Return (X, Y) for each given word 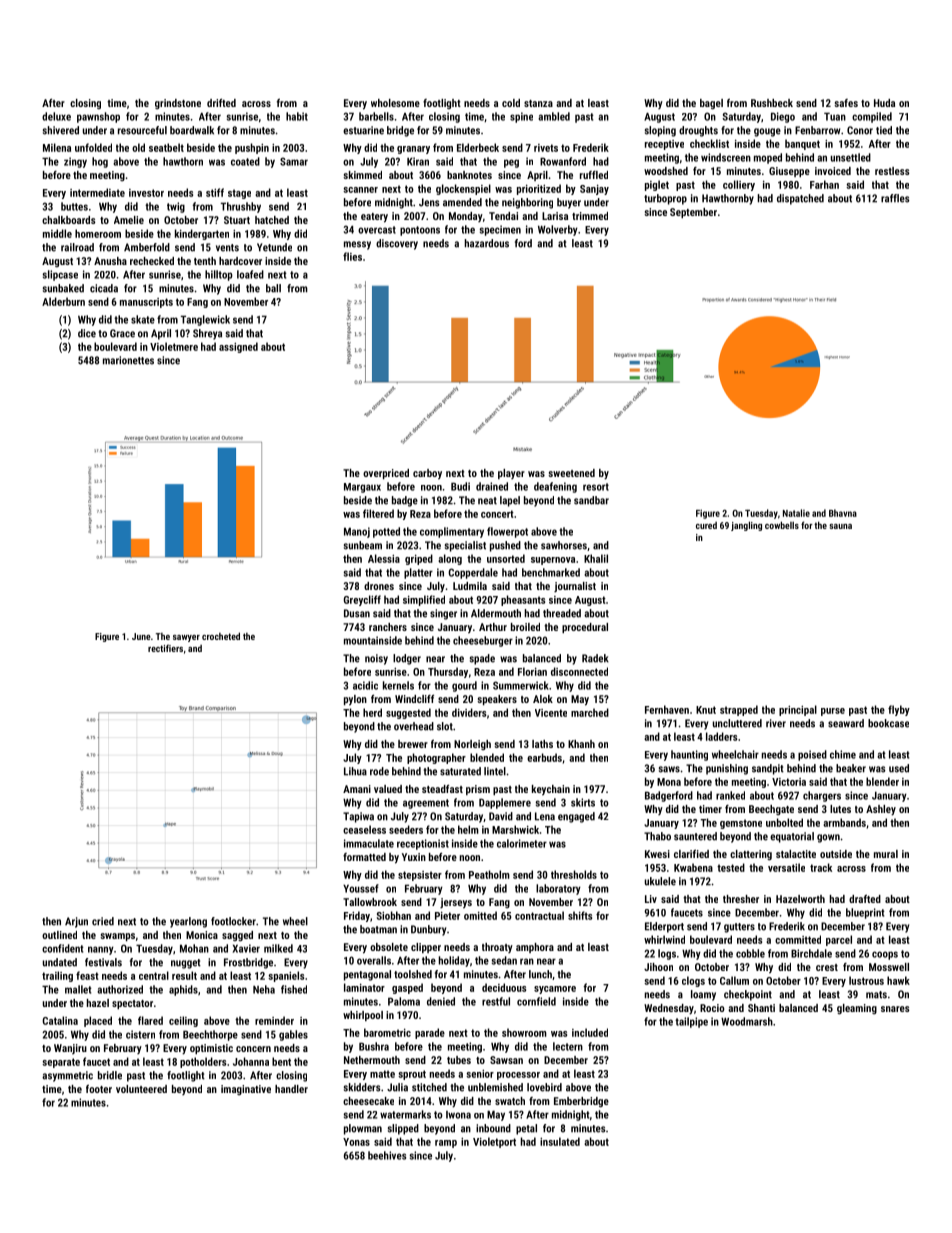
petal (526, 1129)
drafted (865, 899)
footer (99, 1089)
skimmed (362, 175)
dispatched (800, 199)
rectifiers (165, 648)
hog (100, 162)
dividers (469, 712)
